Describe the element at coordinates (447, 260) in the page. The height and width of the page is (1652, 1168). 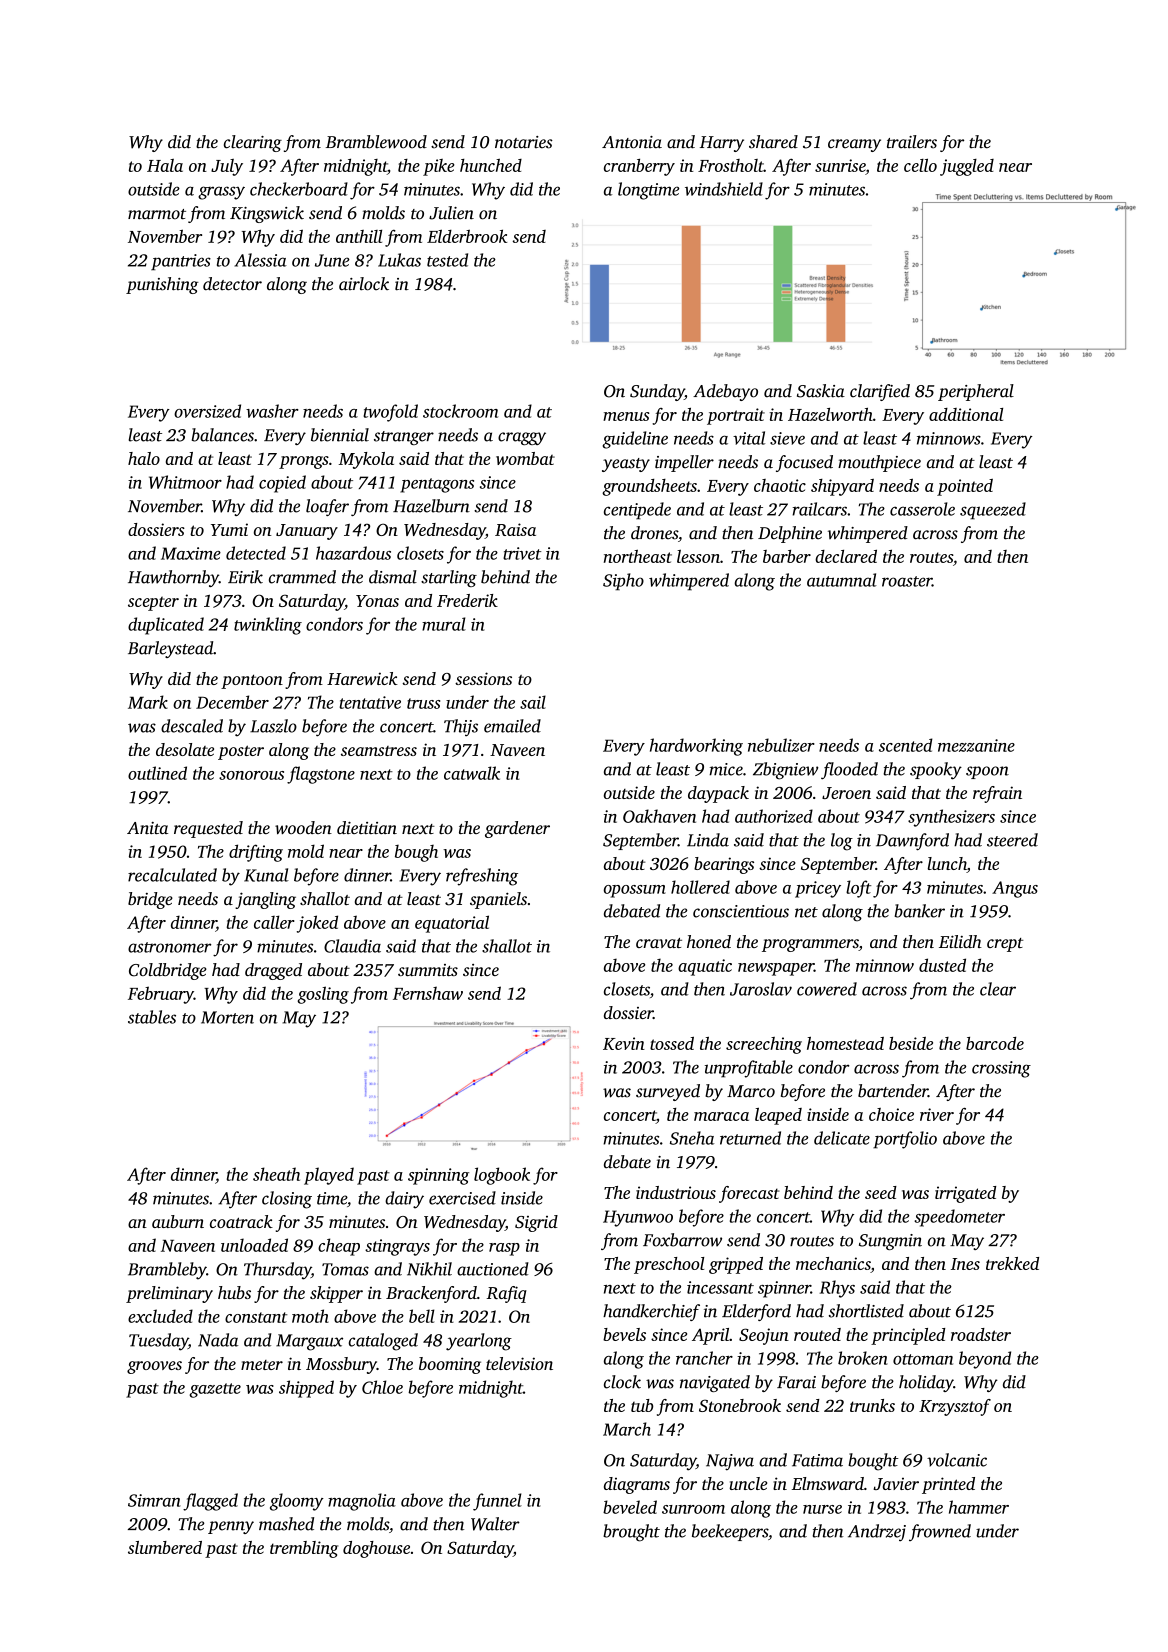
I see `tested` at that location.
